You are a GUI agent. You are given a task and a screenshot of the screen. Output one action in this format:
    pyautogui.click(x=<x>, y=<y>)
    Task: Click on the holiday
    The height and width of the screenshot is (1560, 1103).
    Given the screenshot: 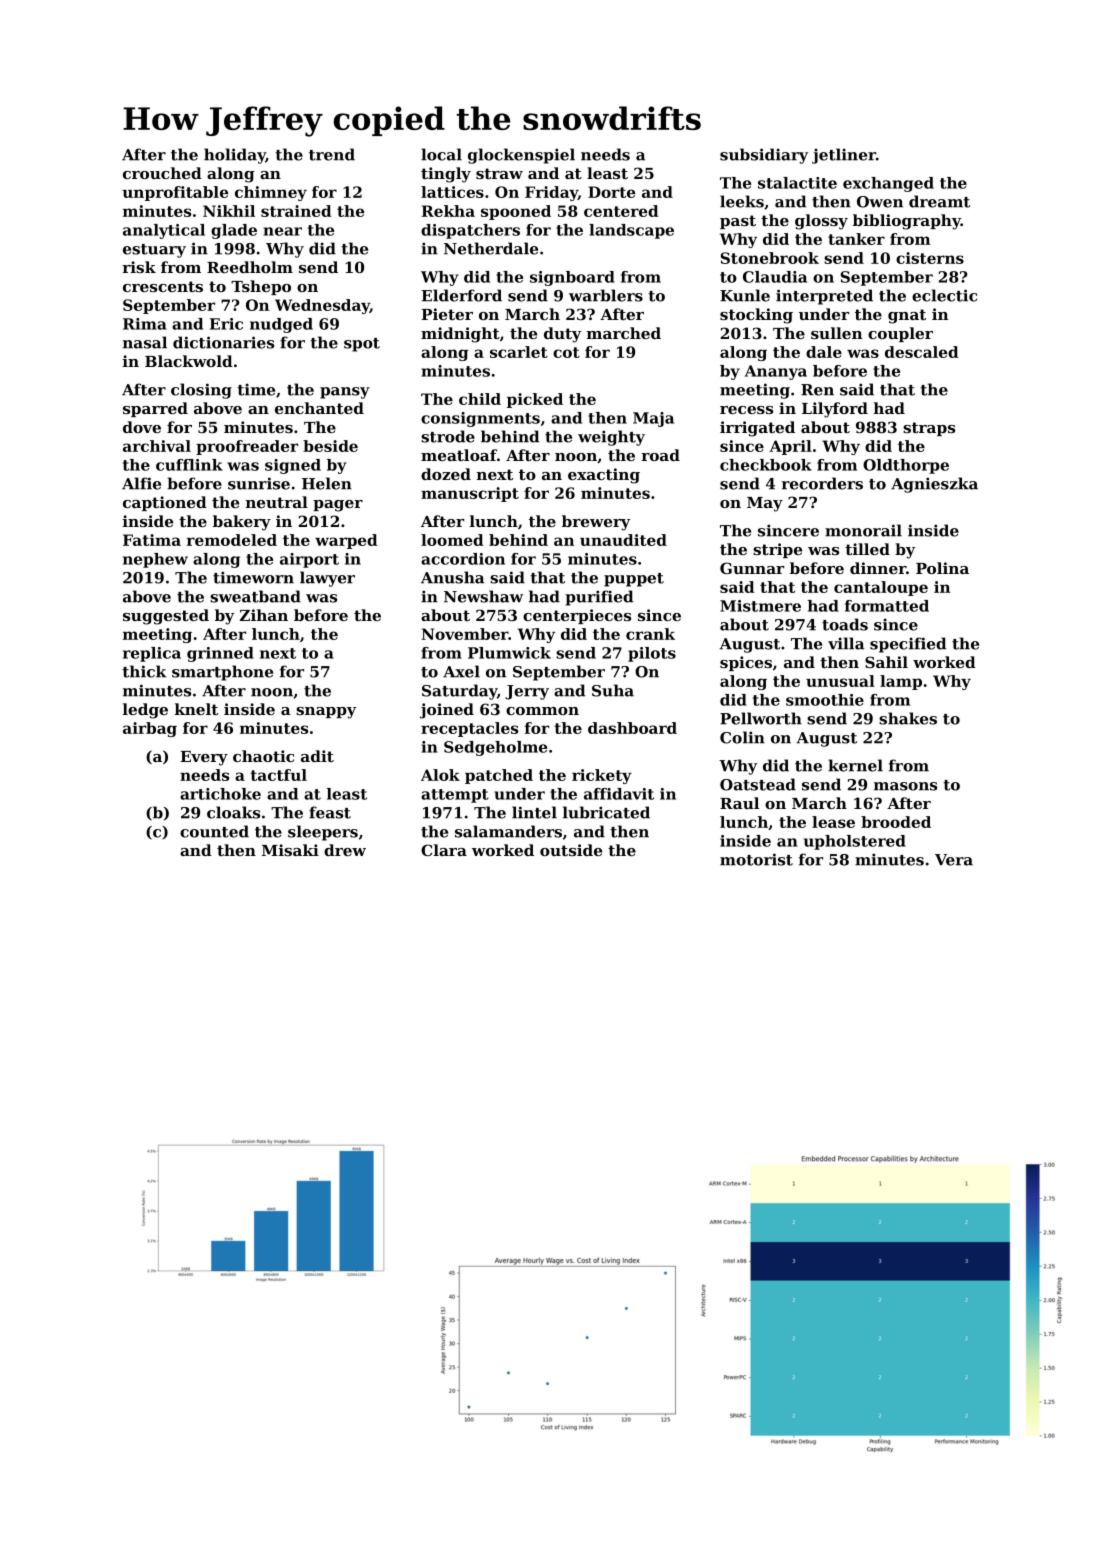 What is the action you would take?
    pyautogui.click(x=235, y=156)
